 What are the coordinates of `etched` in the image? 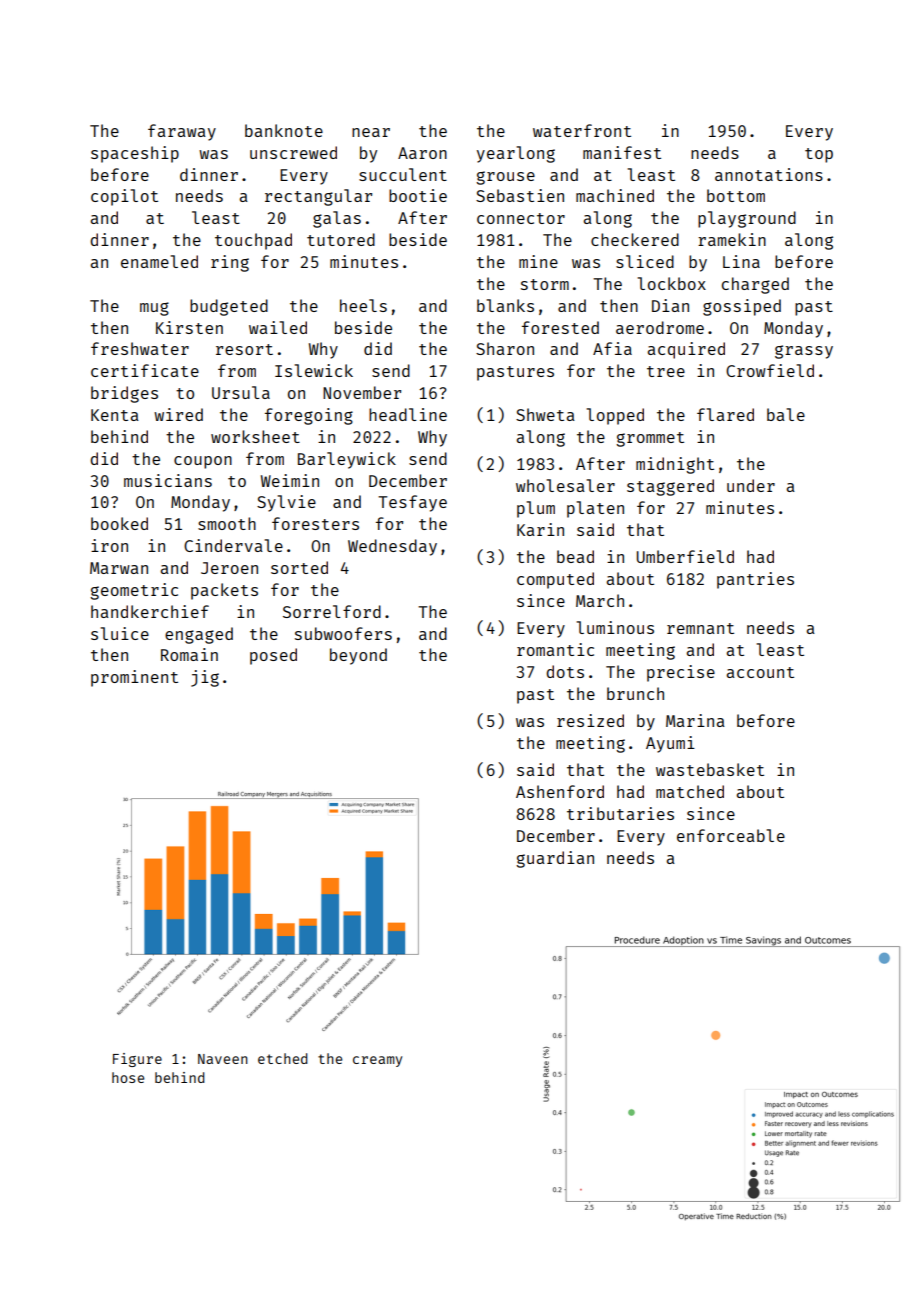 It's located at (283, 1058).
